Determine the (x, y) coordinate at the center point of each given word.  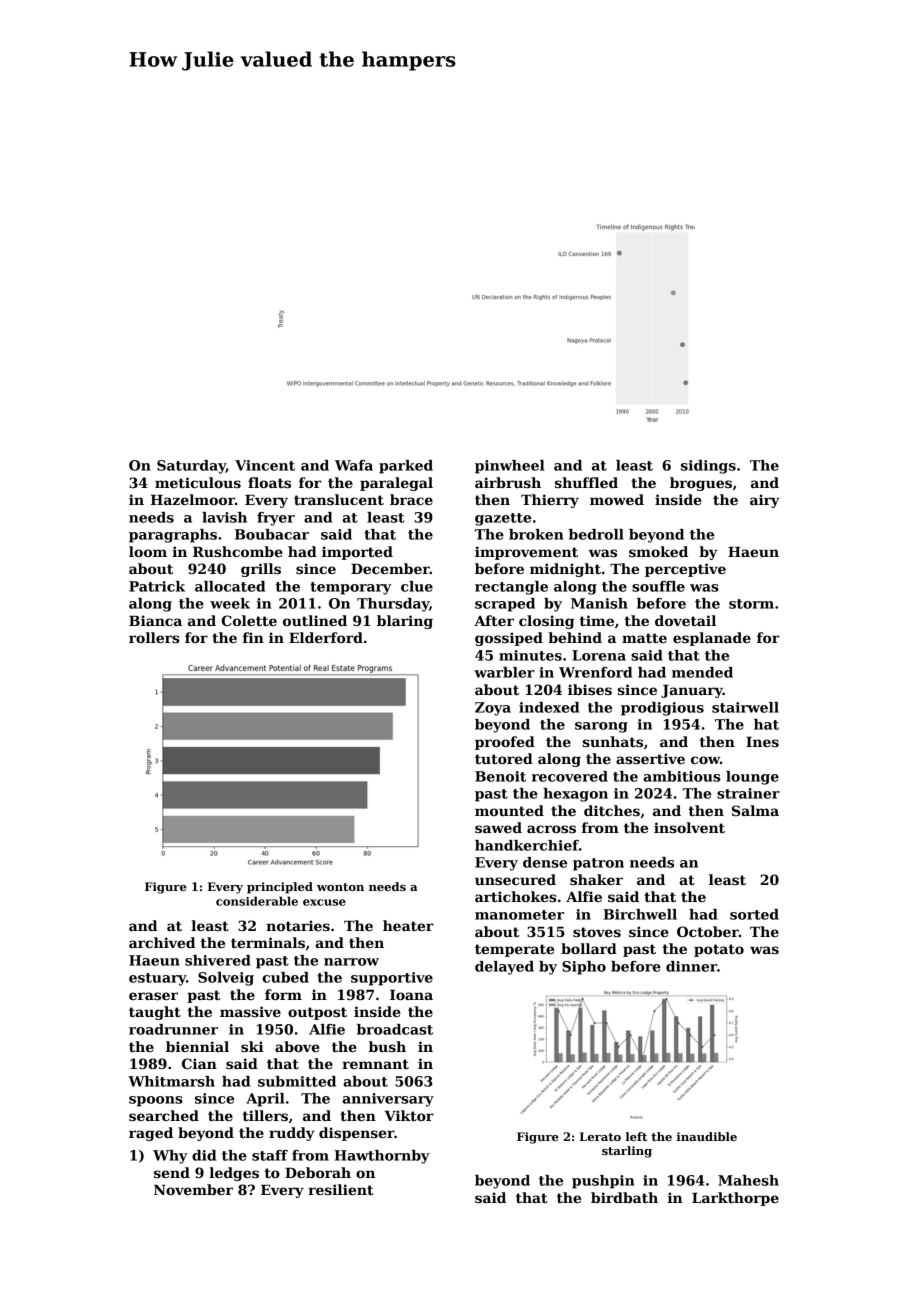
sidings (708, 467)
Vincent (265, 465)
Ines (762, 742)
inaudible (707, 1136)
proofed (505, 743)
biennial (197, 1046)
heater (408, 925)
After (494, 620)
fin (253, 637)
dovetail (685, 620)
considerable (257, 901)
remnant (375, 1064)
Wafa (354, 465)
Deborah (318, 1172)
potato (719, 950)
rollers (154, 637)
